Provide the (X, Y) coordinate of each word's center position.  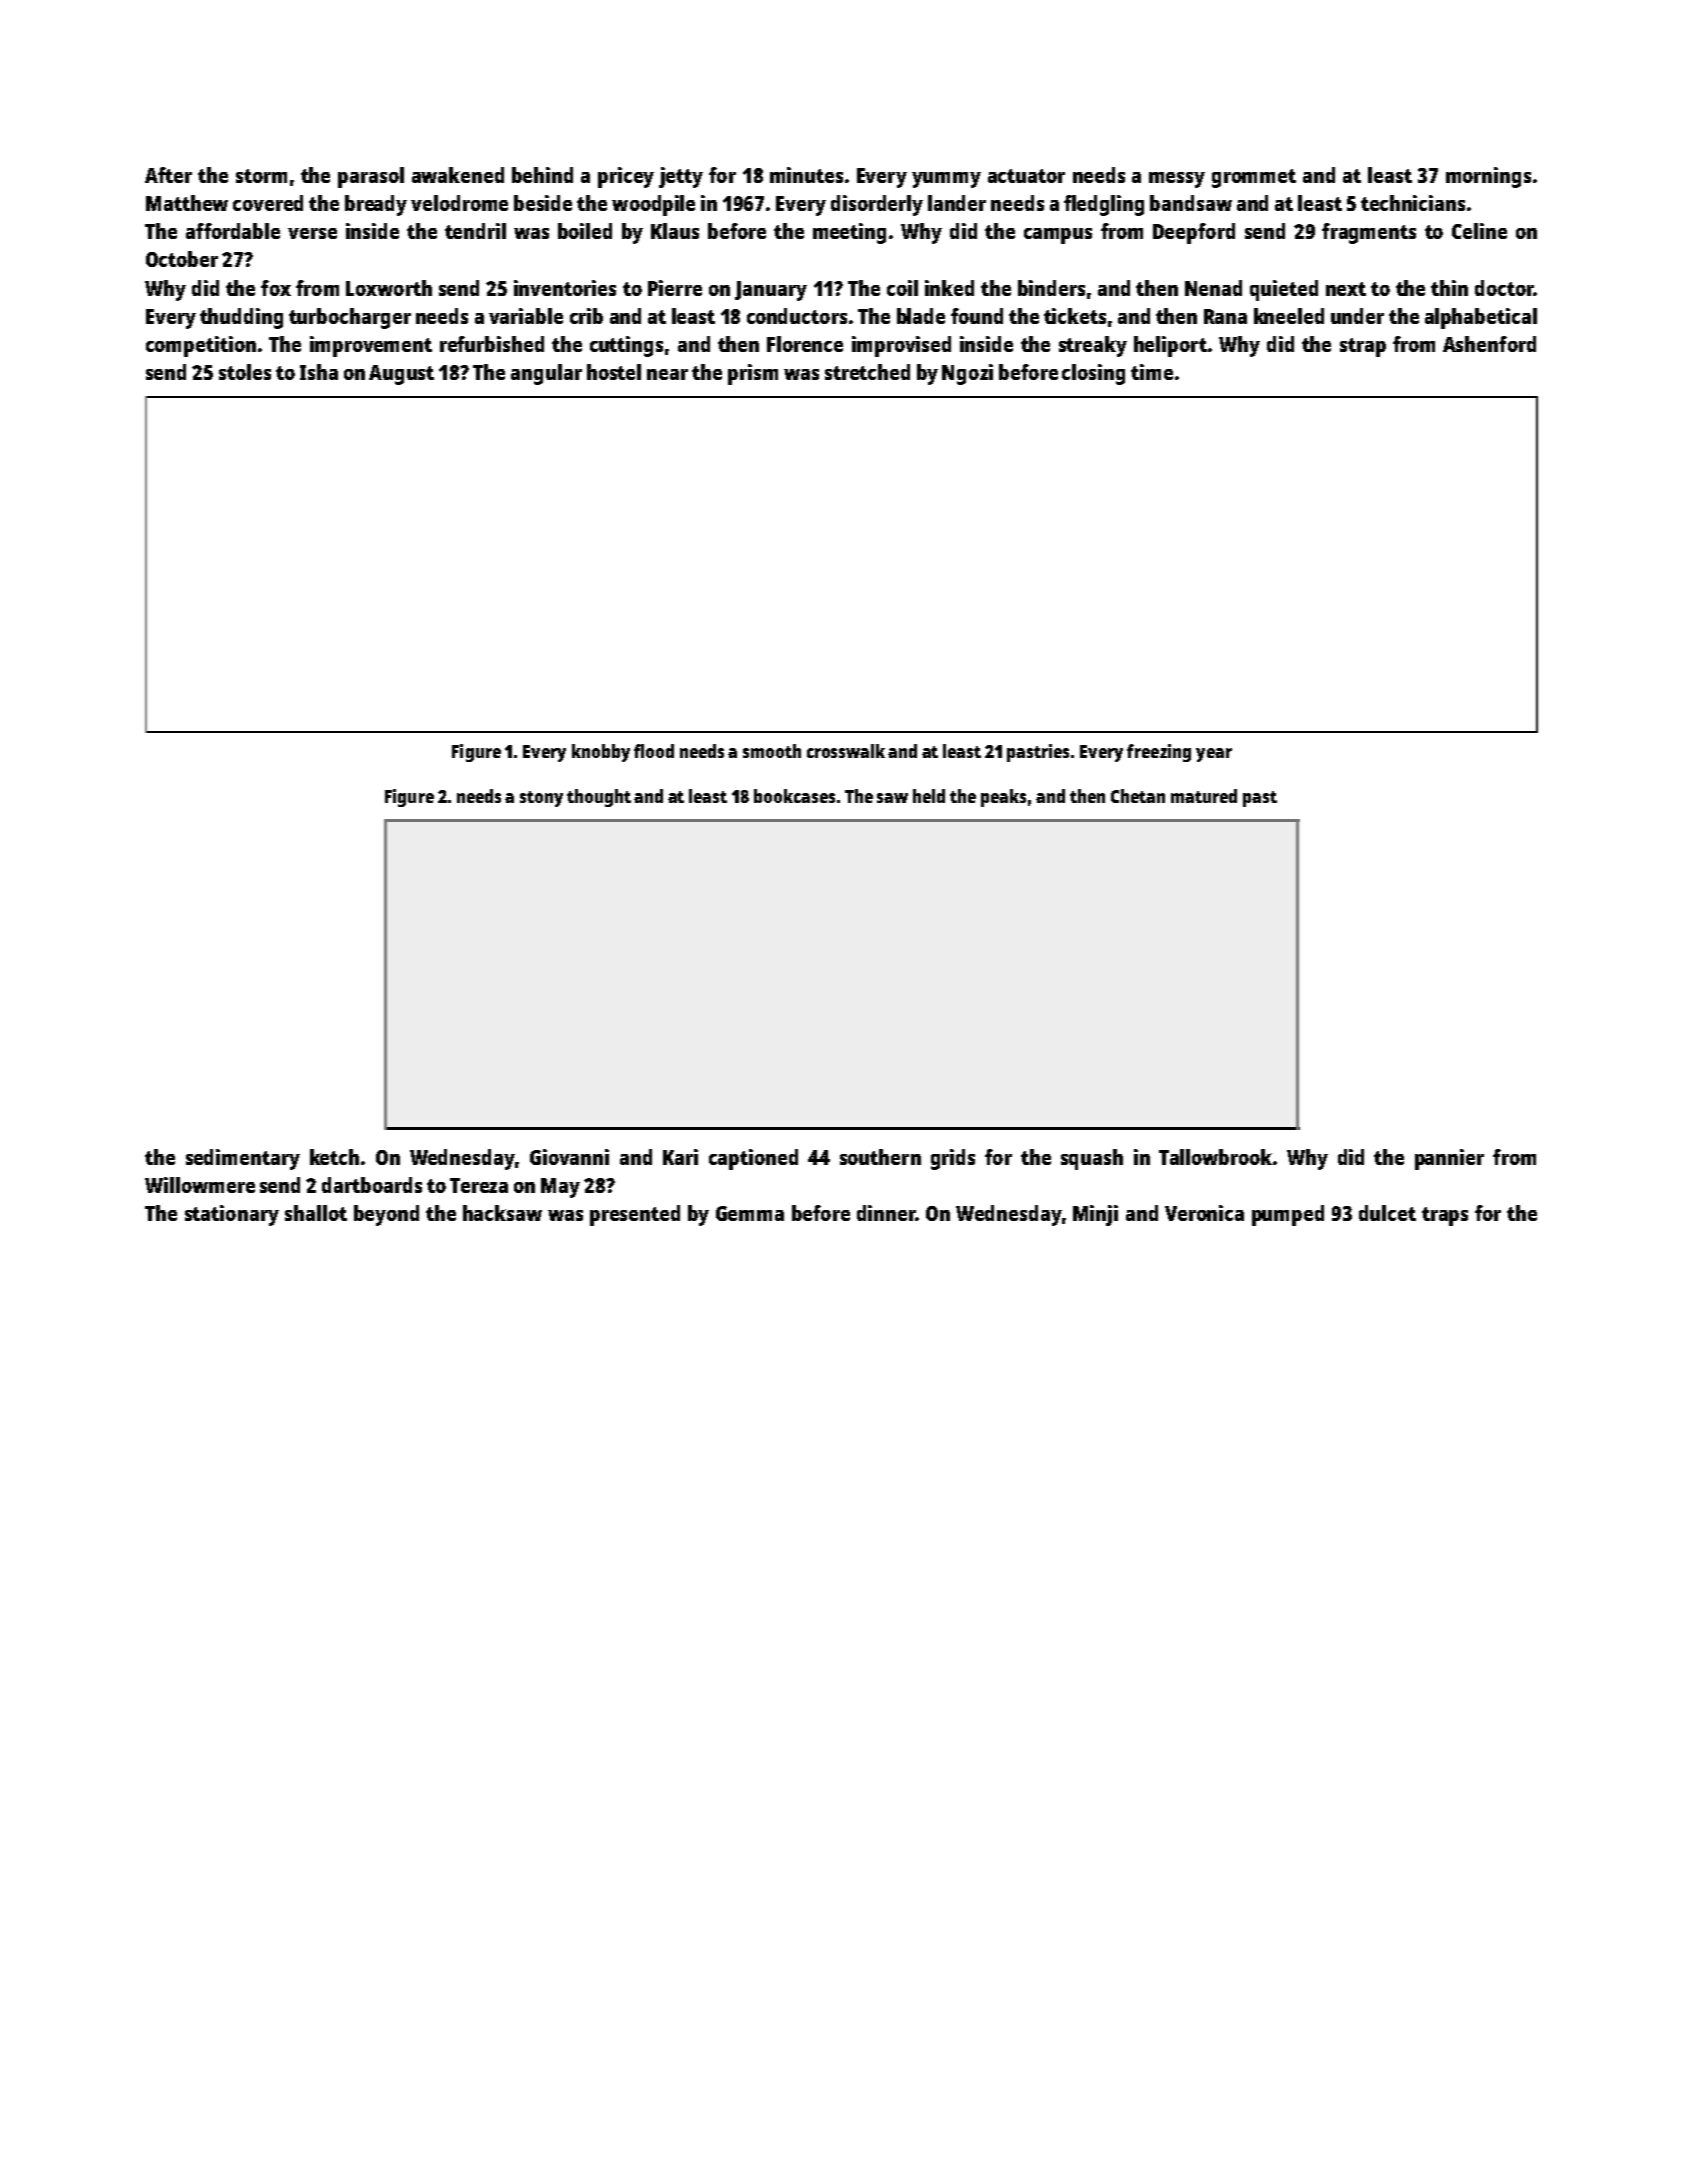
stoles (245, 372)
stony (541, 799)
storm (261, 176)
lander (957, 203)
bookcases (794, 796)
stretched (867, 372)
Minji (1095, 1215)
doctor (1504, 288)
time (1152, 372)
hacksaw (502, 1213)
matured (1204, 796)
